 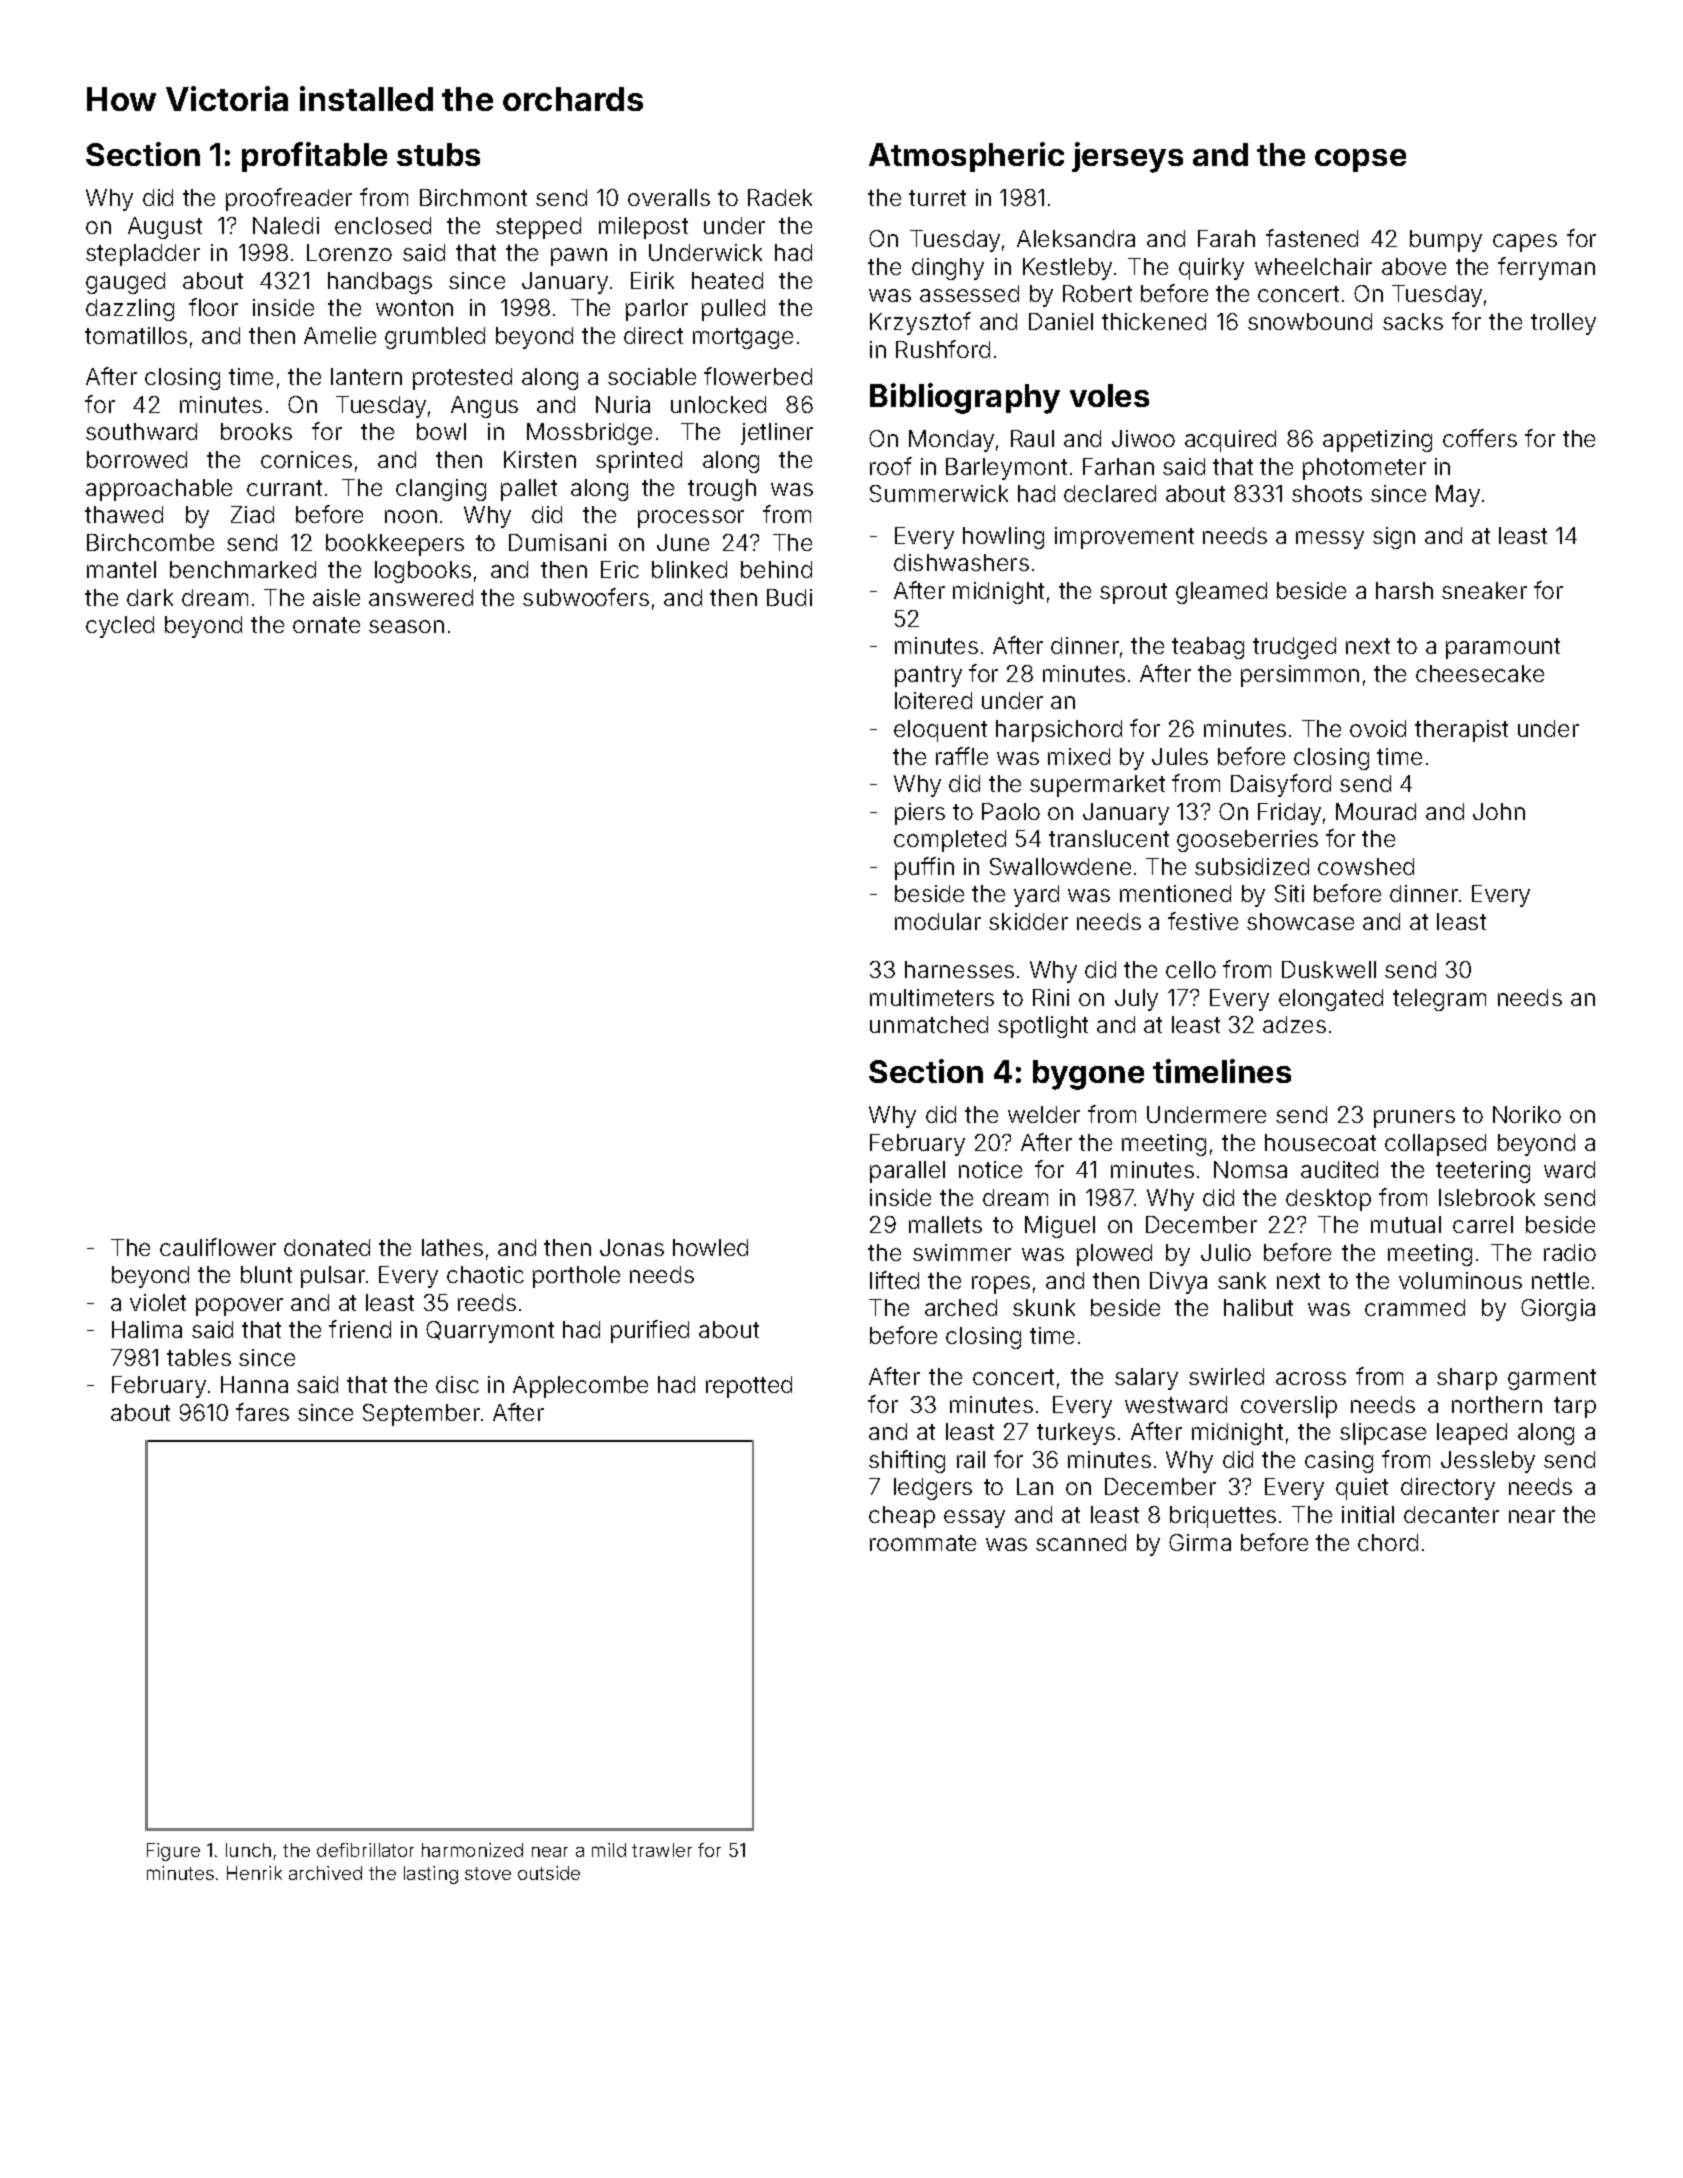 What do you see at coordinates (473, 197) in the image?
I see `Birchmont` at bounding box center [473, 197].
